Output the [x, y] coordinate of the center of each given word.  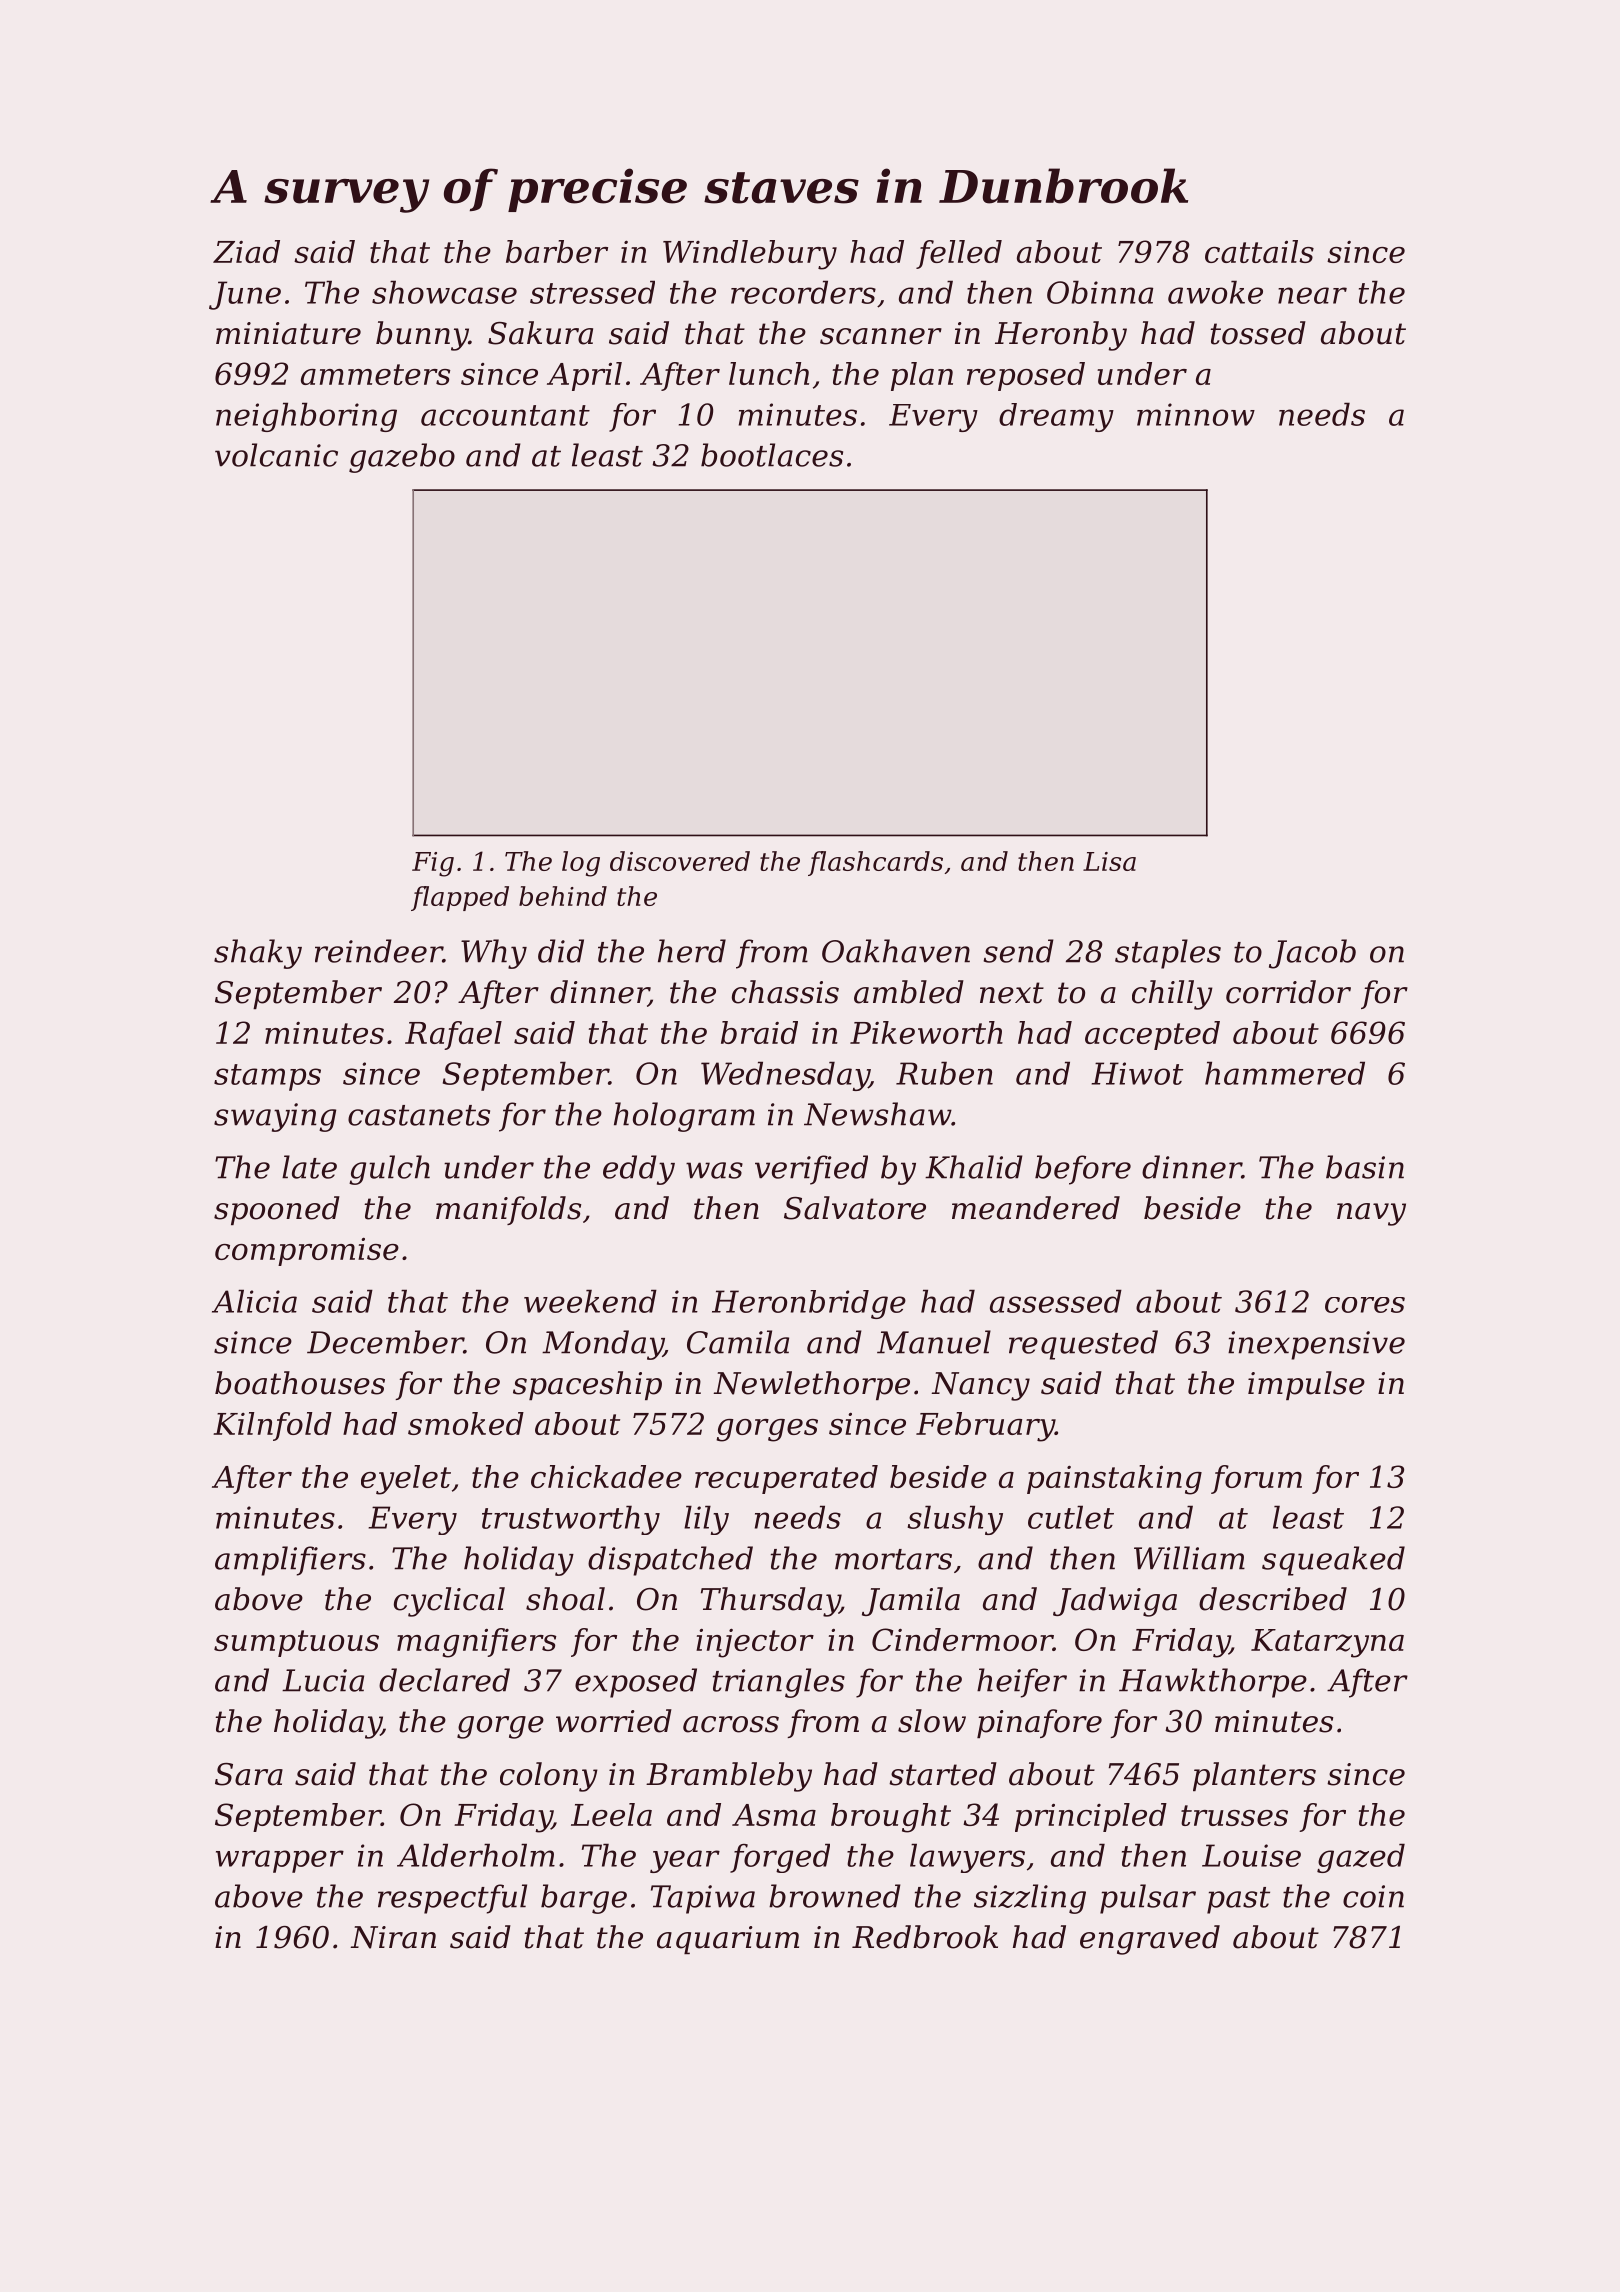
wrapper [280, 1861]
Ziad [246, 251]
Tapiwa [703, 1899]
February [985, 1427]
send [1019, 951]
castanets [419, 1115]
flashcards [875, 863]
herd [692, 951]
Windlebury [750, 255]
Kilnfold [272, 1426]
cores [1365, 1305]
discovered [680, 861]
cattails [1259, 251]
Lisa [1109, 861]
